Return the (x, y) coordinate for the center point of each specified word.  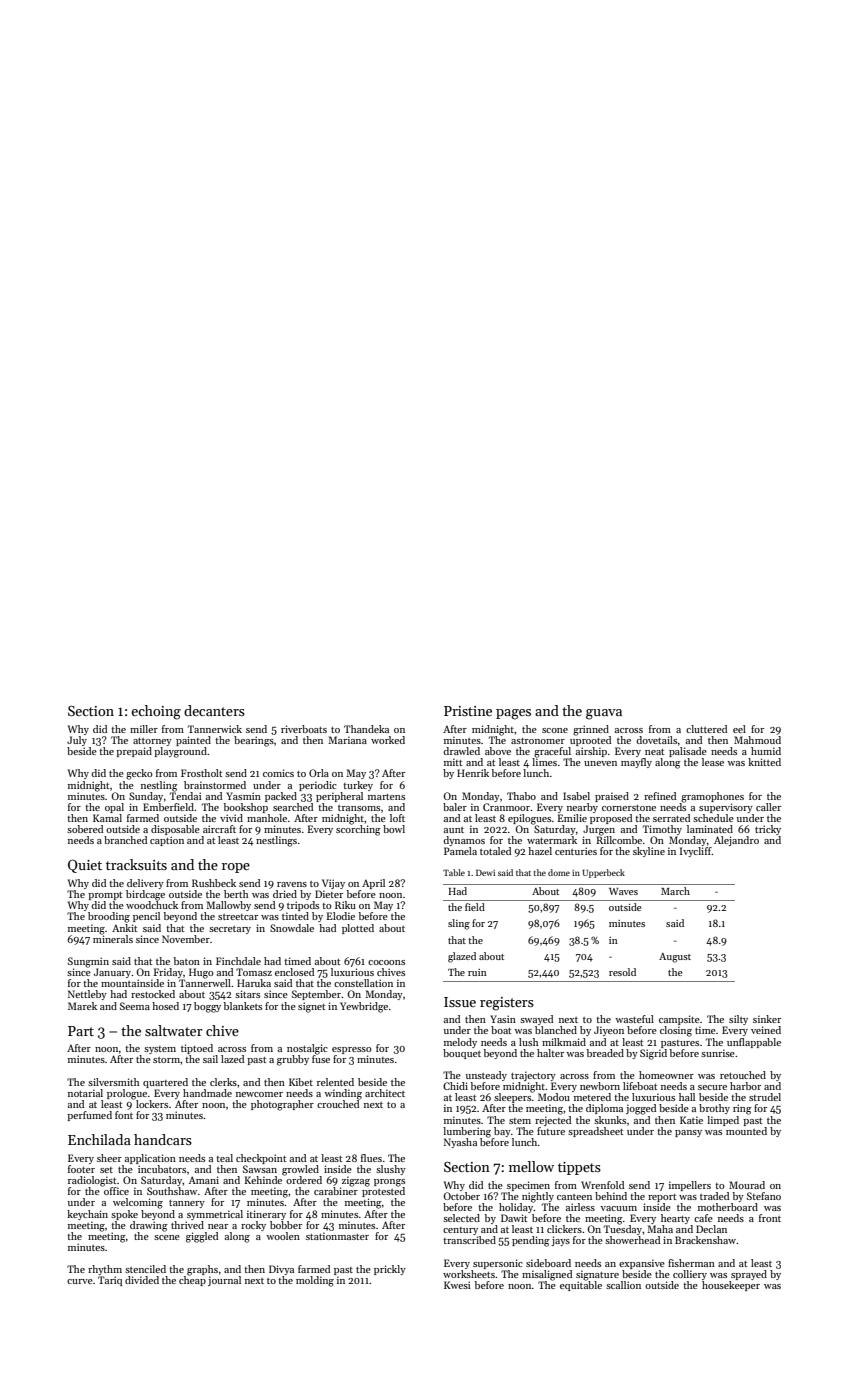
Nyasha (460, 1143)
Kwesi (457, 1285)
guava (604, 714)
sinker (767, 1019)
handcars (163, 1139)
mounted (746, 1131)
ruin (477, 972)
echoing (156, 712)
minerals (113, 938)
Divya (281, 1270)
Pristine (468, 711)
